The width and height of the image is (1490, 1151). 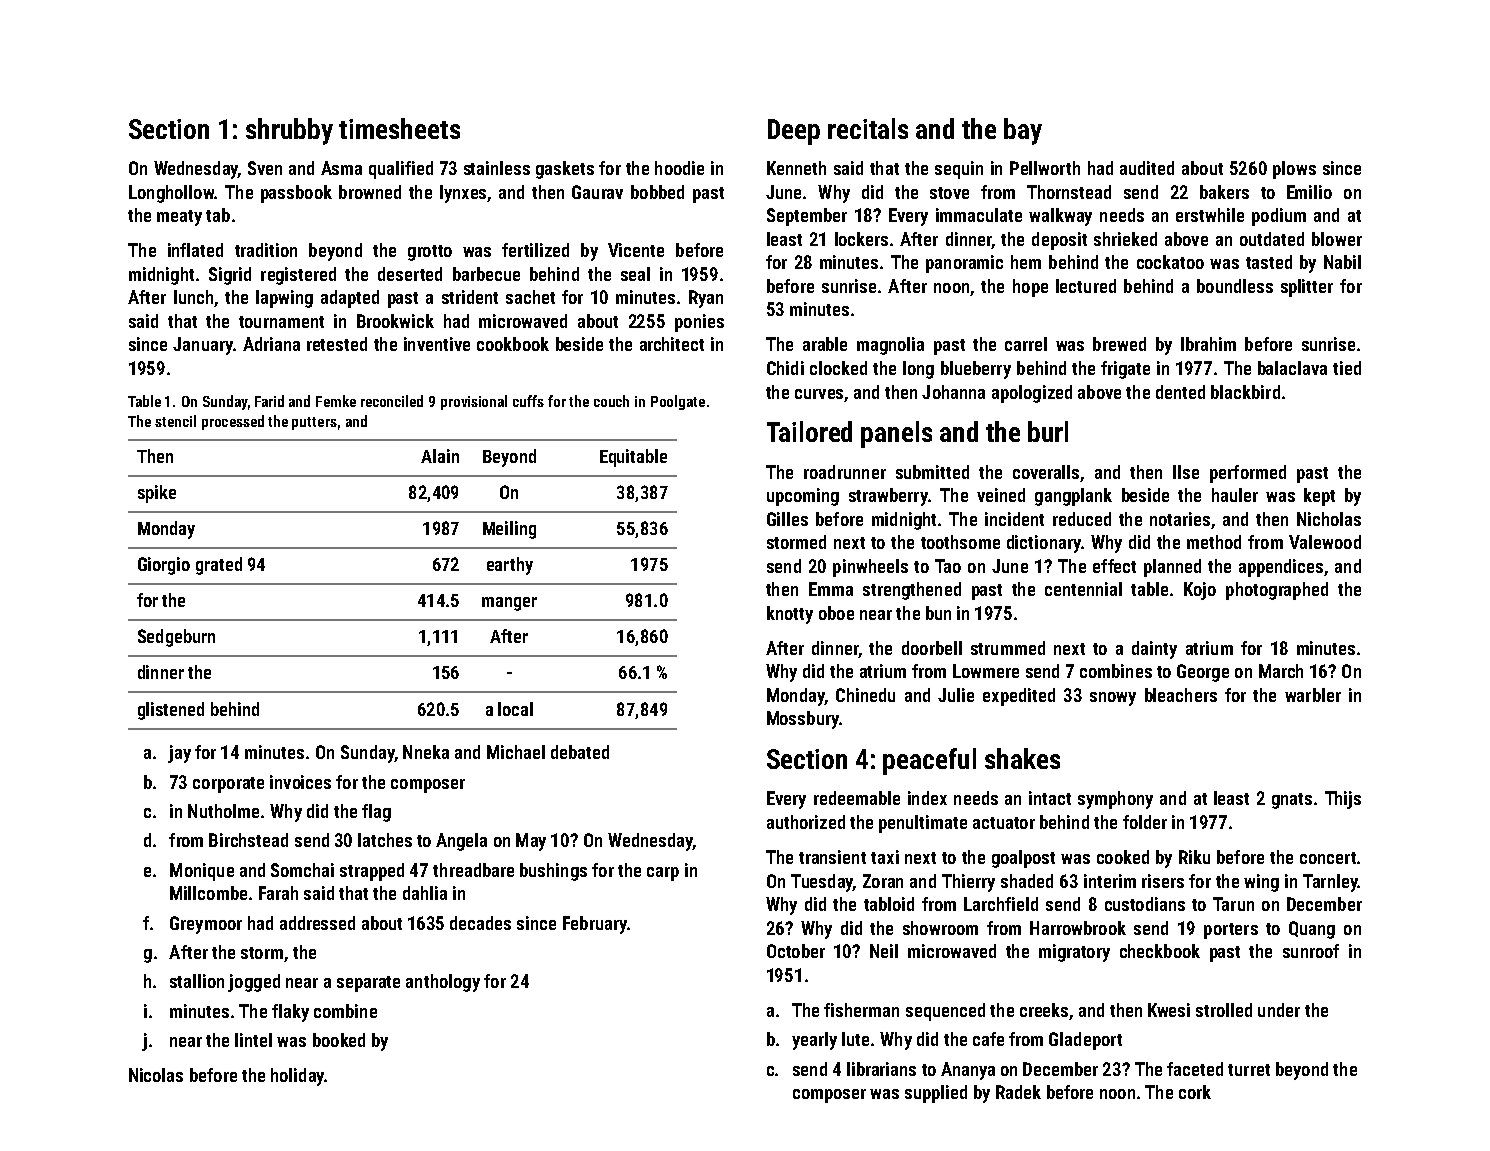 What do you see at coordinates (809, 431) in the image?
I see `Tailored` at bounding box center [809, 431].
